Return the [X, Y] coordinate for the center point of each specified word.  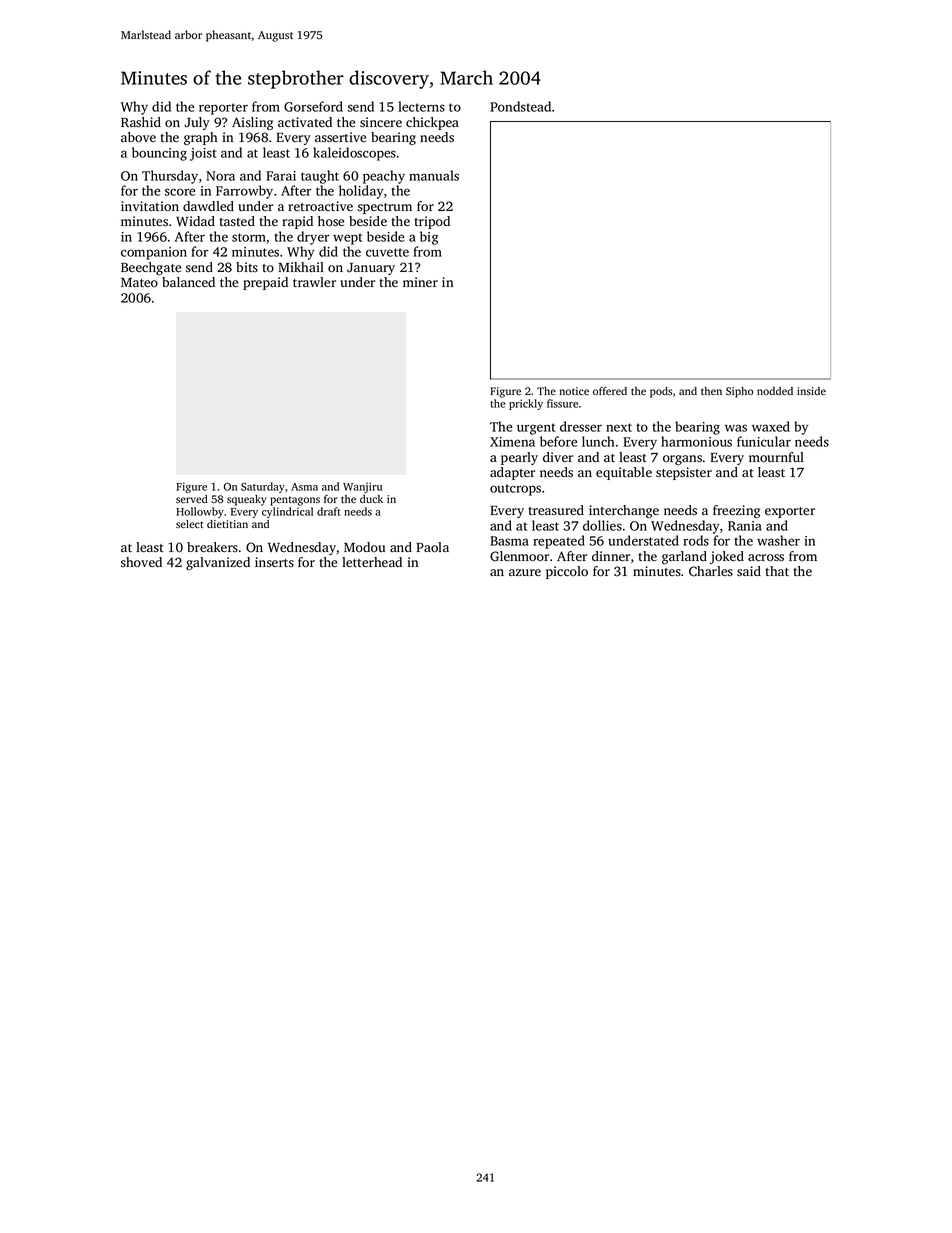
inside [811, 391]
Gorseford [313, 106]
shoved [141, 562]
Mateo [139, 282]
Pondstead [520, 106]
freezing [736, 511]
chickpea [432, 123]
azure [525, 572]
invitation [150, 206]
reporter [223, 109]
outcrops [515, 490]
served [192, 499]
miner [420, 282]
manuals [434, 175]
